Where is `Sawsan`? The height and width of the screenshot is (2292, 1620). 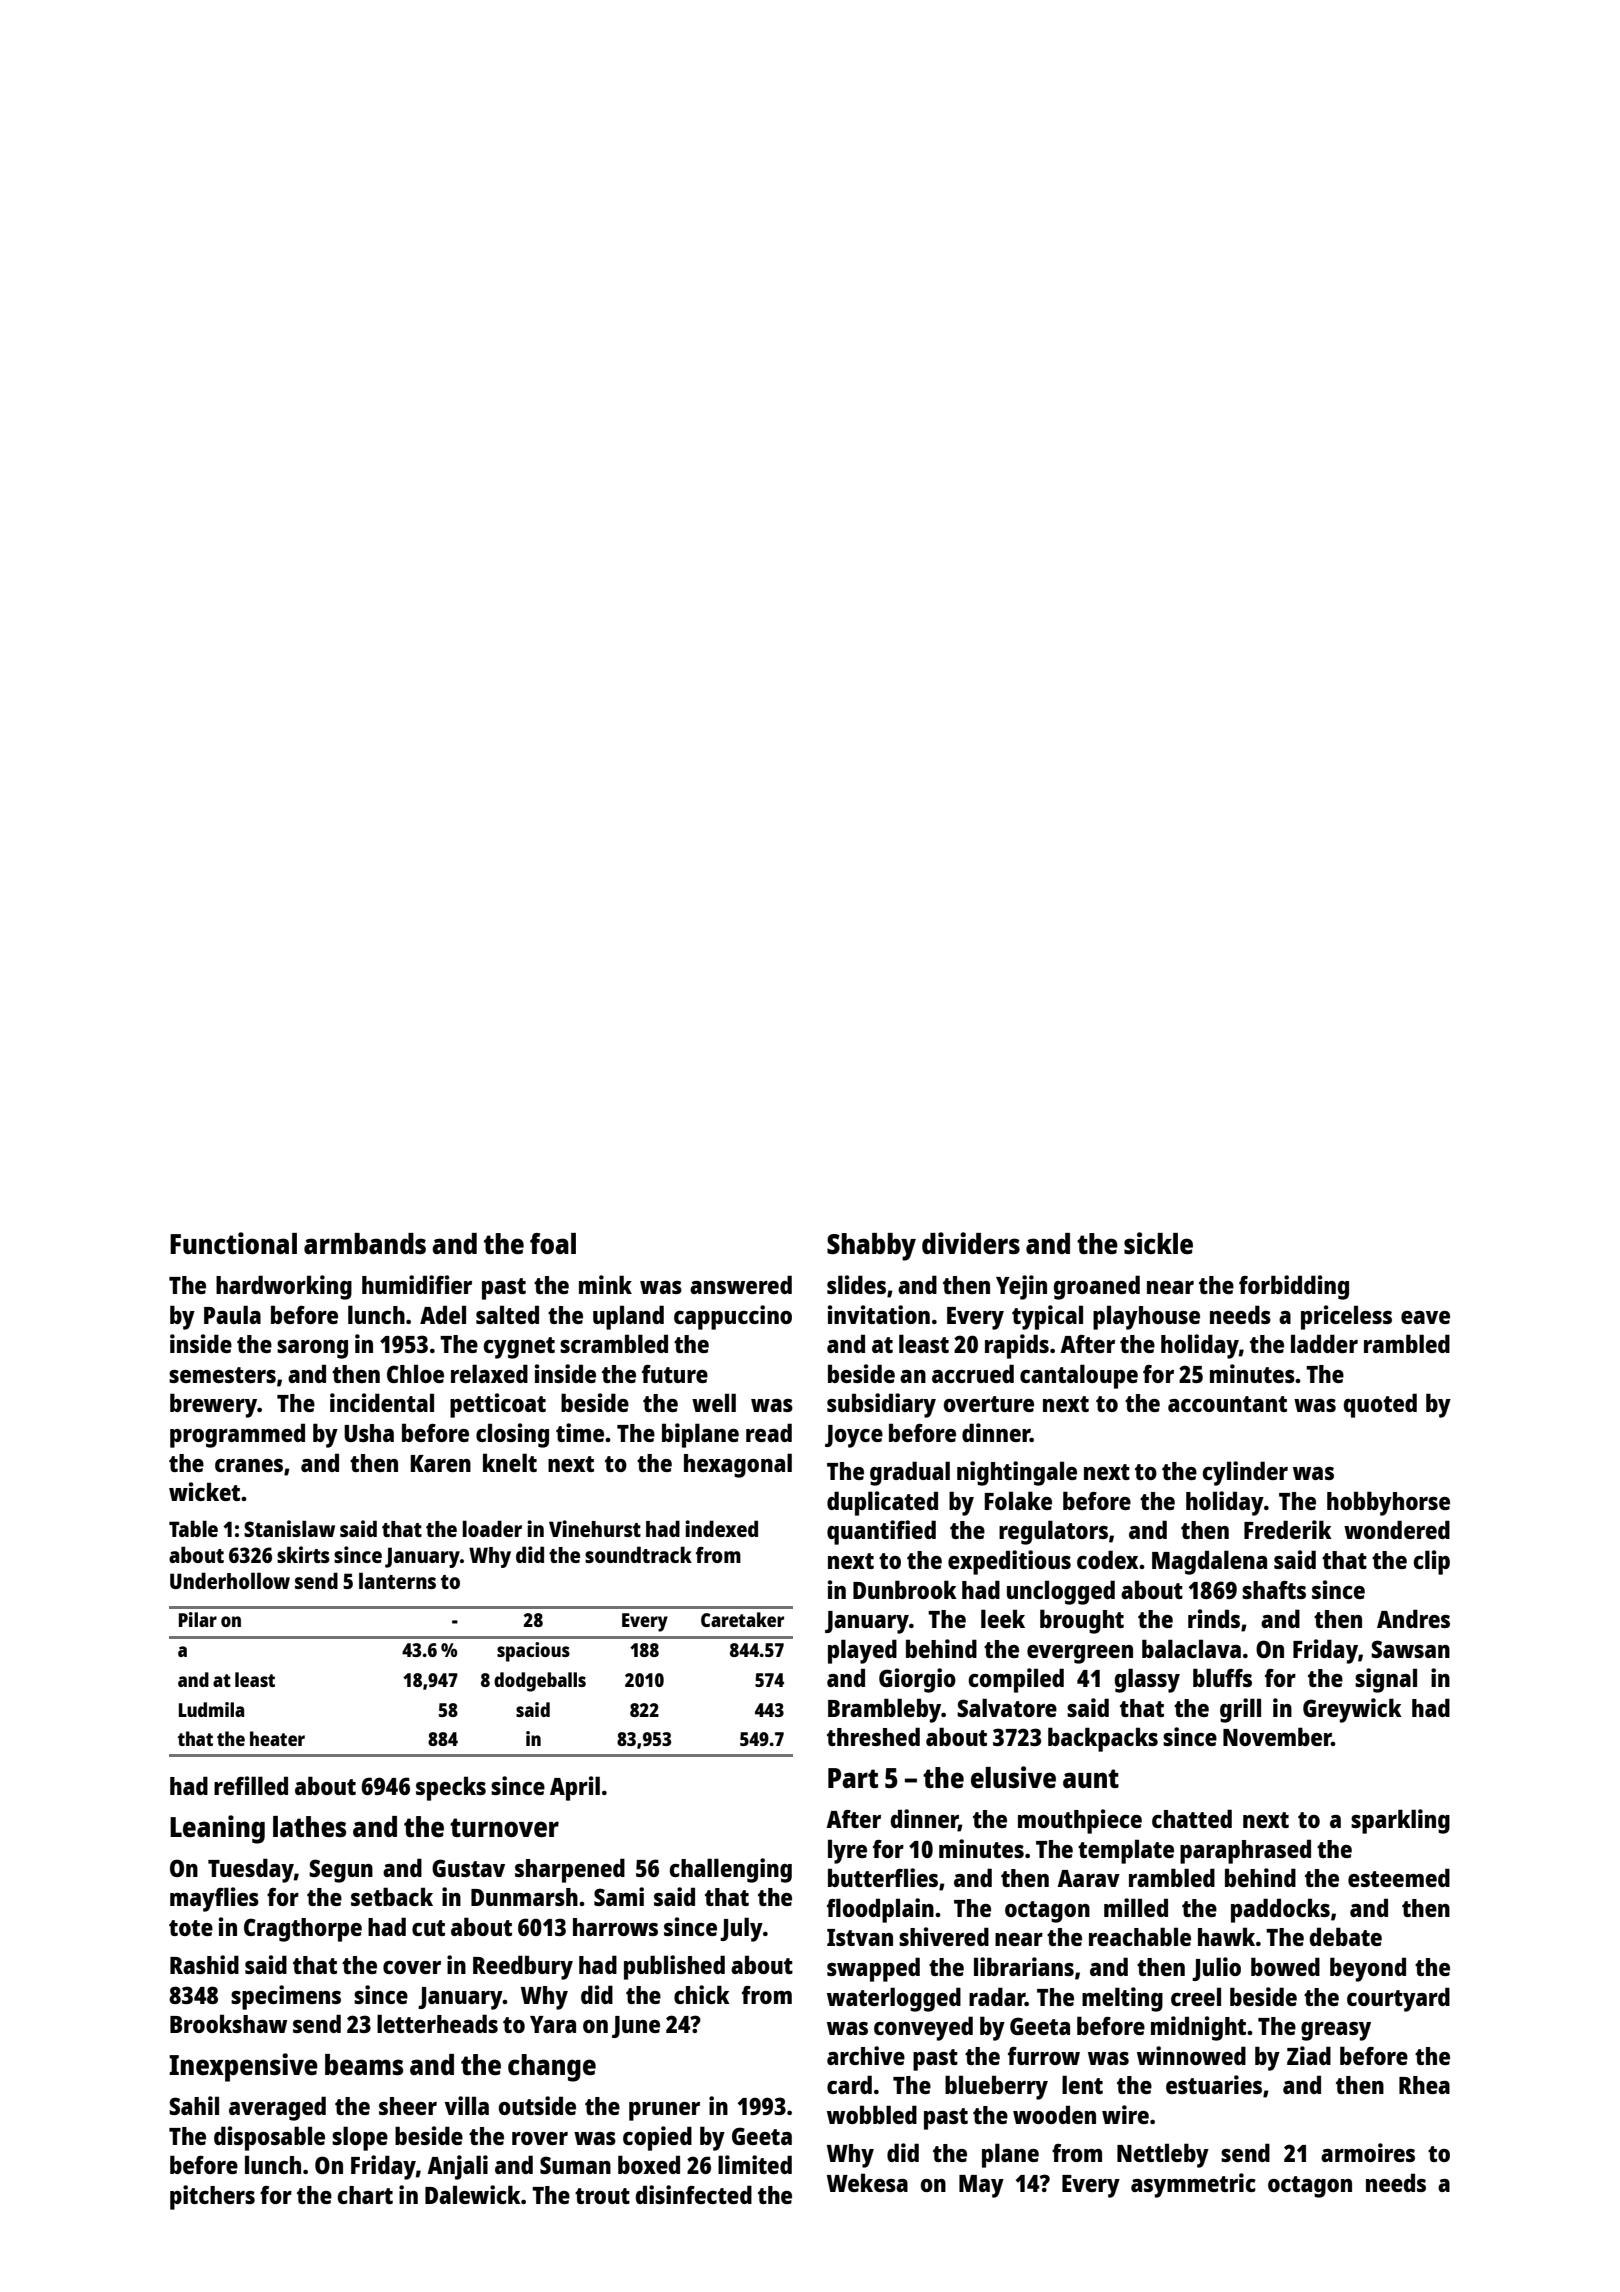
Sawsan is located at coordinates (1410, 1649).
